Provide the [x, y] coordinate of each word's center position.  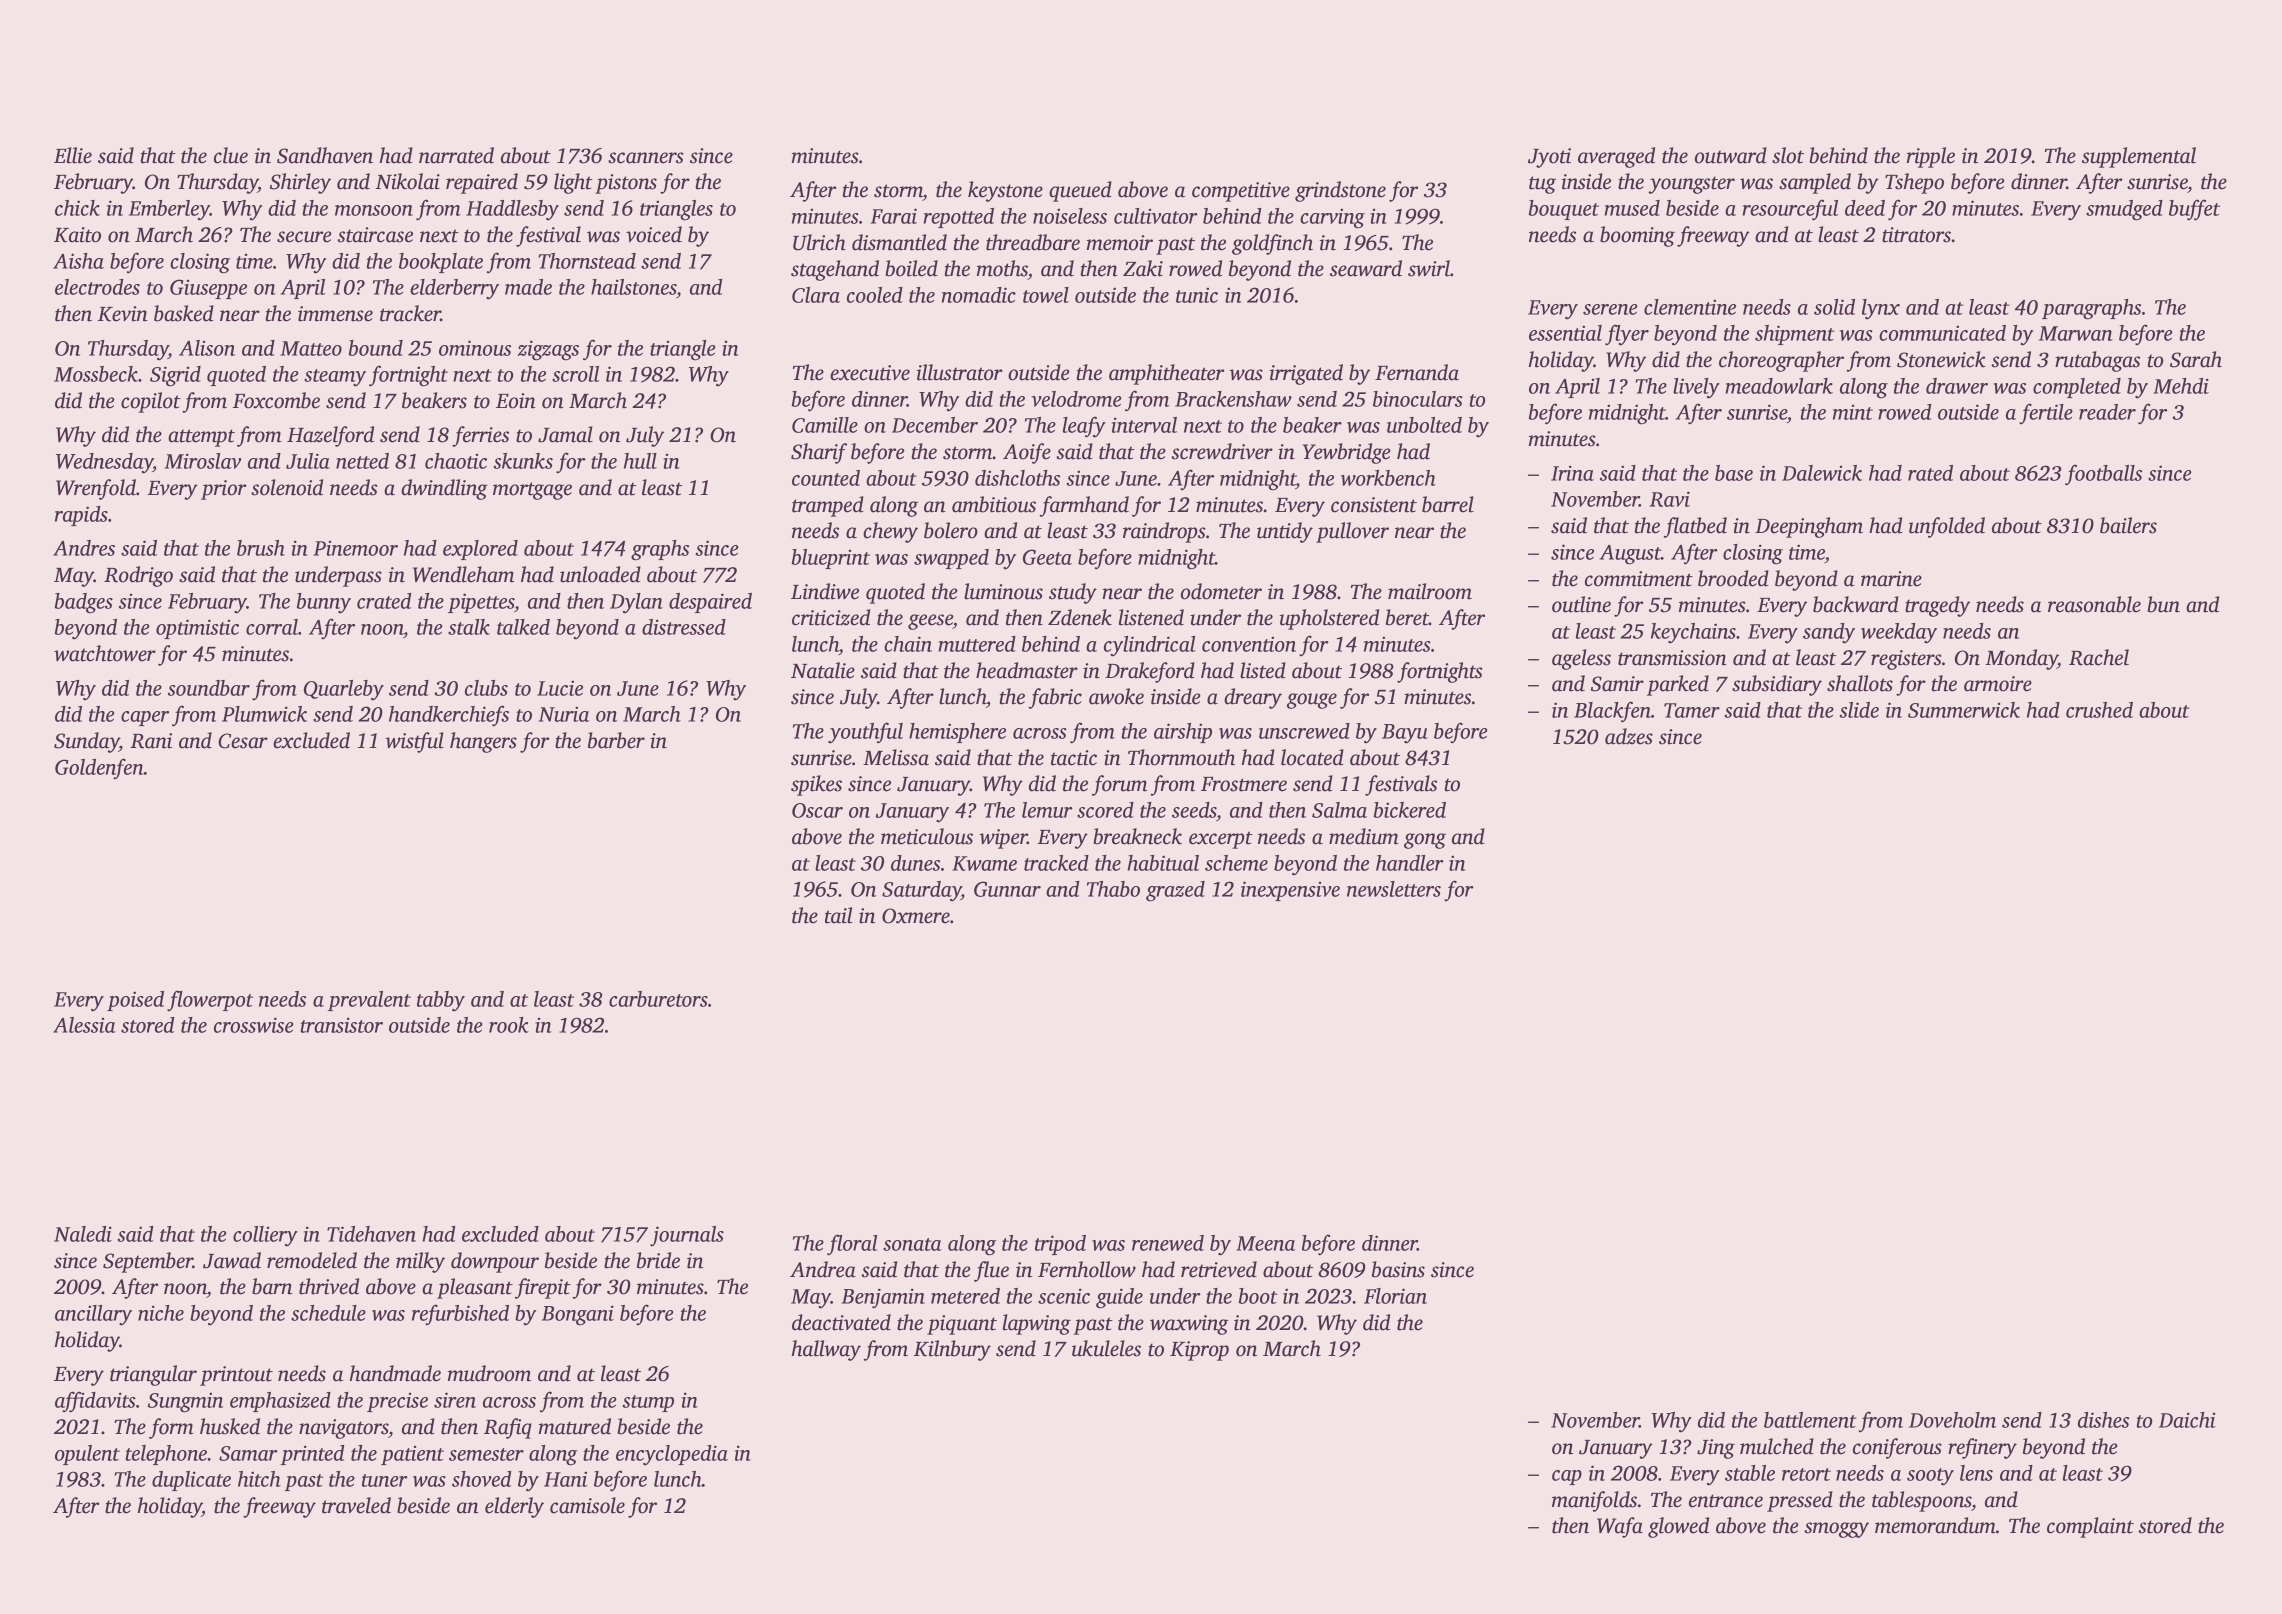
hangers [483, 742]
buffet [2194, 210]
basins [1398, 1269]
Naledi [83, 1234]
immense [335, 314]
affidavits [95, 1402]
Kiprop [1199, 1351]
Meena [1265, 1243]
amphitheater [1166, 374]
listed [1263, 670]
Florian [1395, 1296]
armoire [1998, 684]
